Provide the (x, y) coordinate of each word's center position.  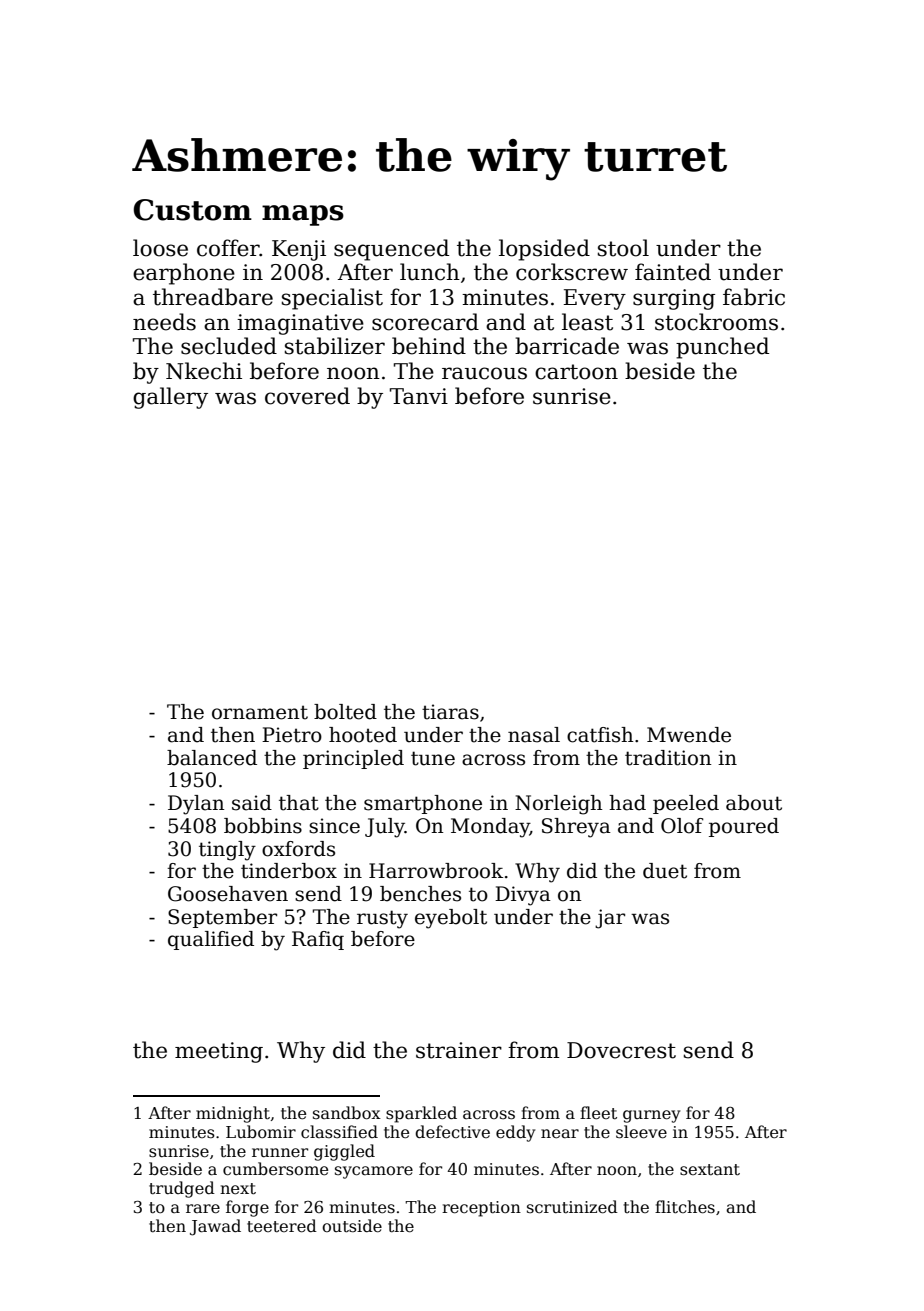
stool (623, 248)
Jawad (215, 1227)
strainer (459, 1050)
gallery (170, 398)
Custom (192, 210)
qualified (211, 940)
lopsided (544, 250)
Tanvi (419, 396)
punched (722, 348)
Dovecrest (621, 1050)
